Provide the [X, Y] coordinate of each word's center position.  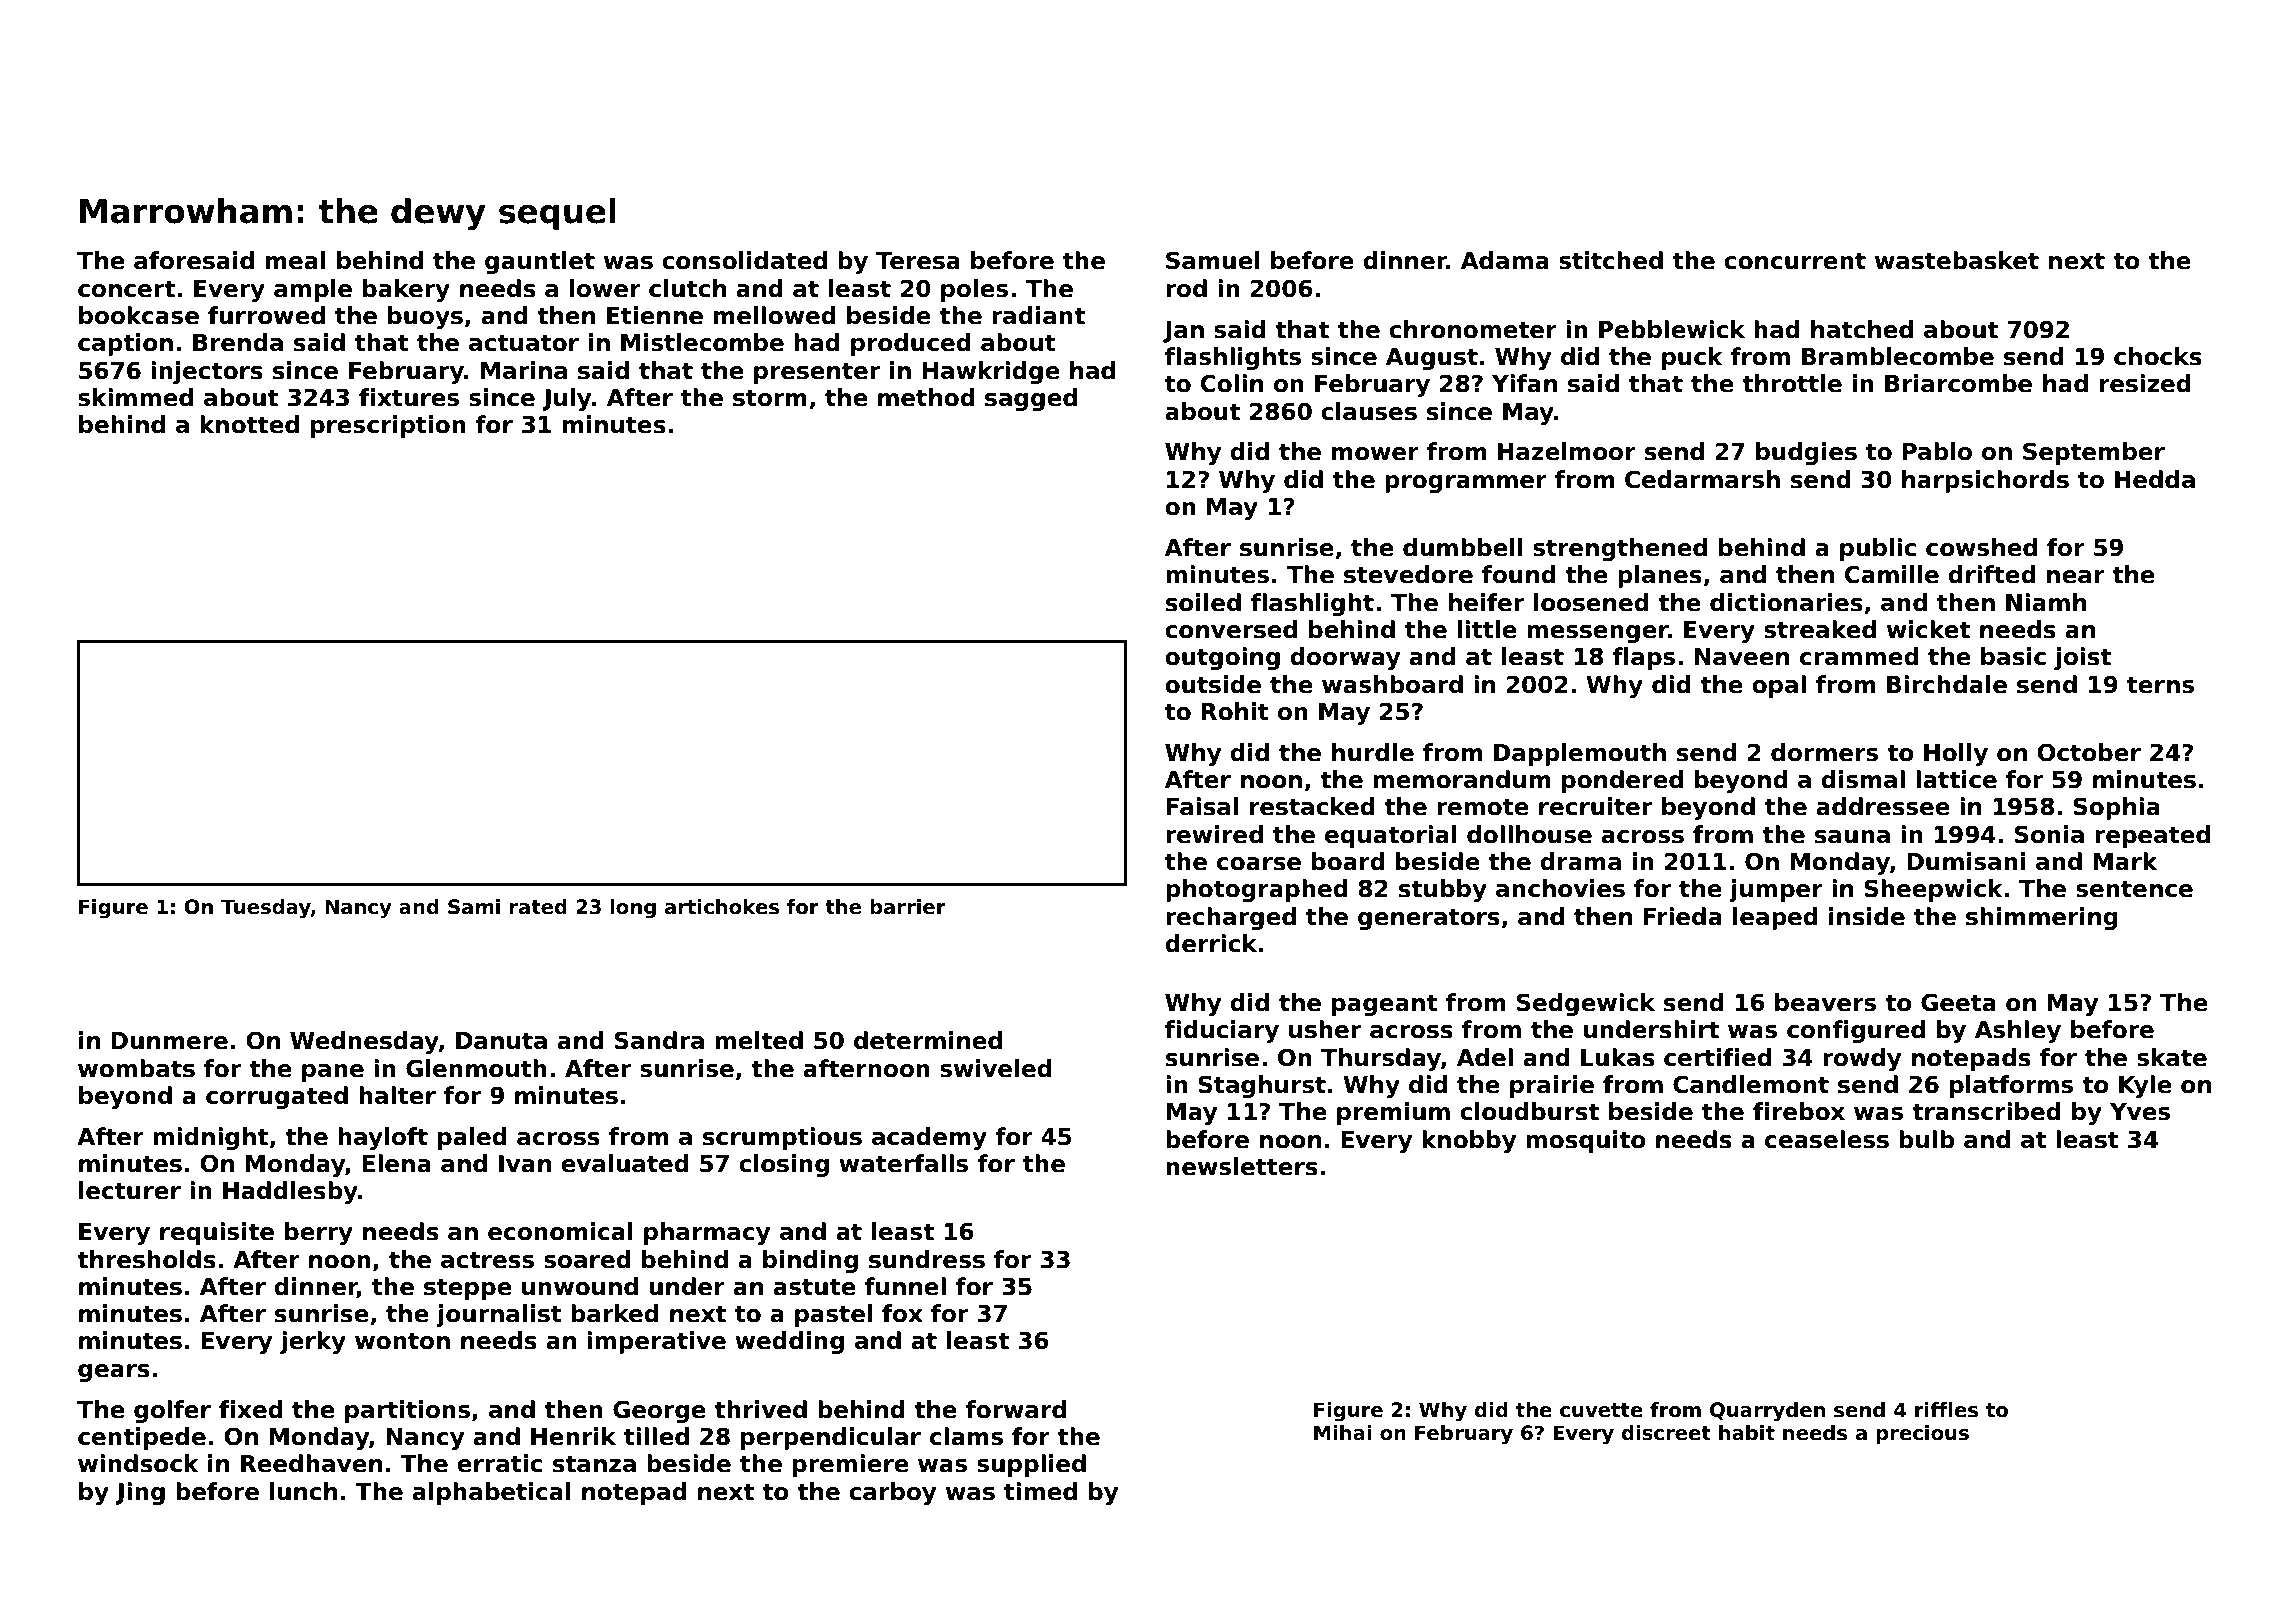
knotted [249, 424]
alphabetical [491, 1493]
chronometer [1473, 329]
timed [1040, 1491]
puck [1692, 358]
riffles [1946, 1410]
